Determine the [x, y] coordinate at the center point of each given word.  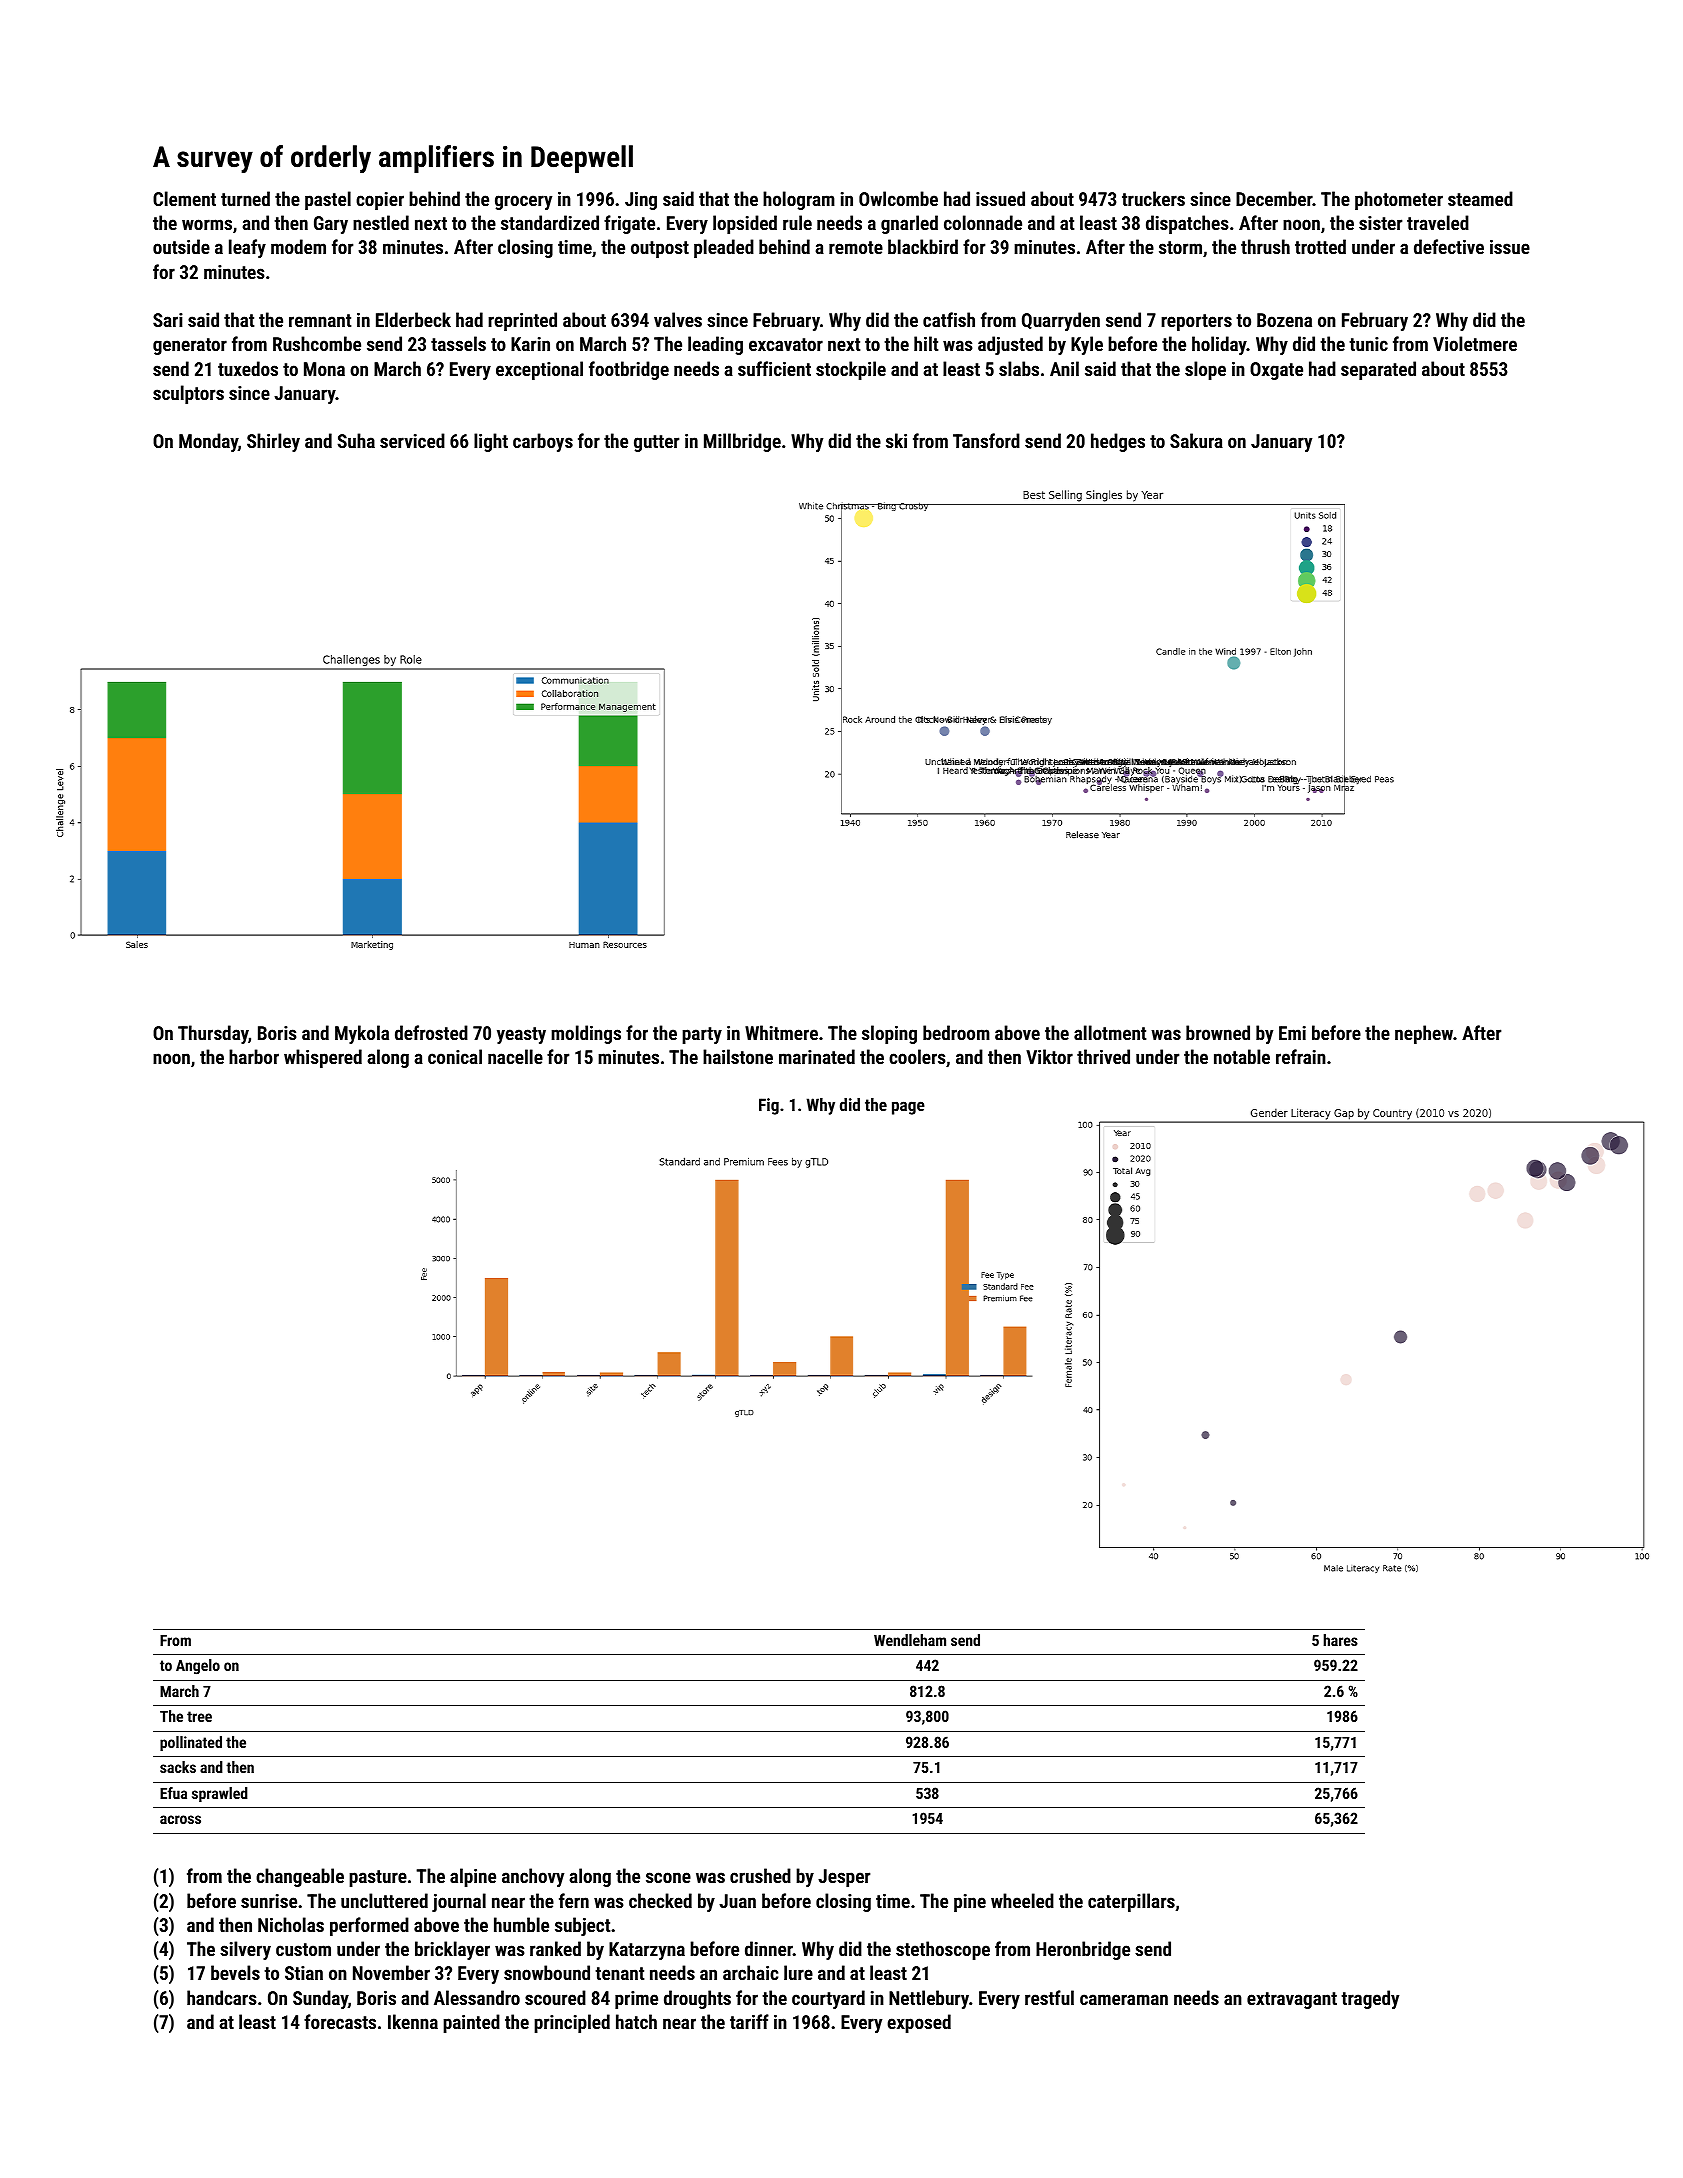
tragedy [1370, 1999]
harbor [254, 1056]
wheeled [1022, 1900]
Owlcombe [898, 198]
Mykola [362, 1034]
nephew [1424, 1034]
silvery [245, 1950]
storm [1180, 247]
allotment [1110, 1032]
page [908, 1108]
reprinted [522, 321]
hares [1340, 1640]
